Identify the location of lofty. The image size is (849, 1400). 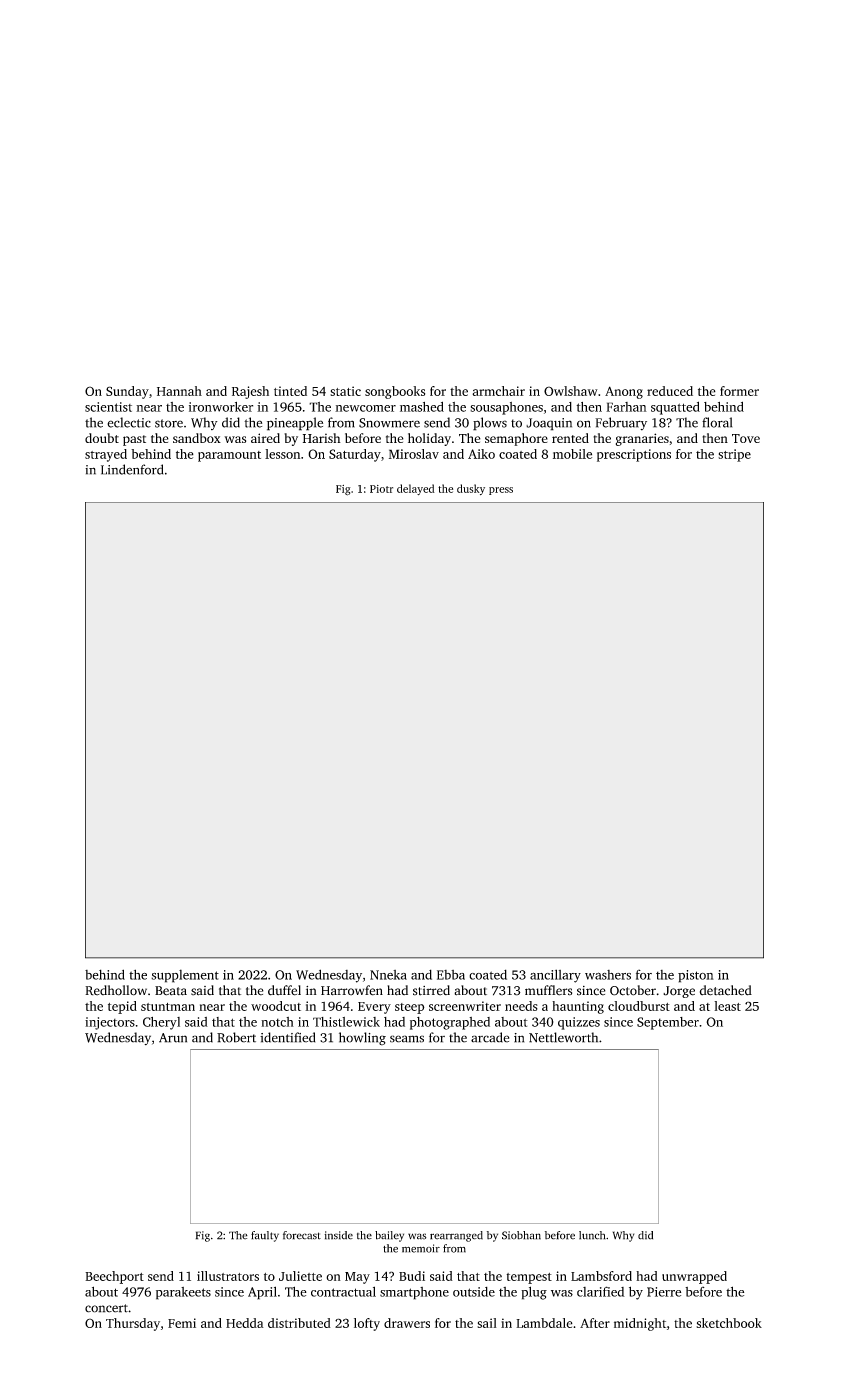
(367, 1324).
